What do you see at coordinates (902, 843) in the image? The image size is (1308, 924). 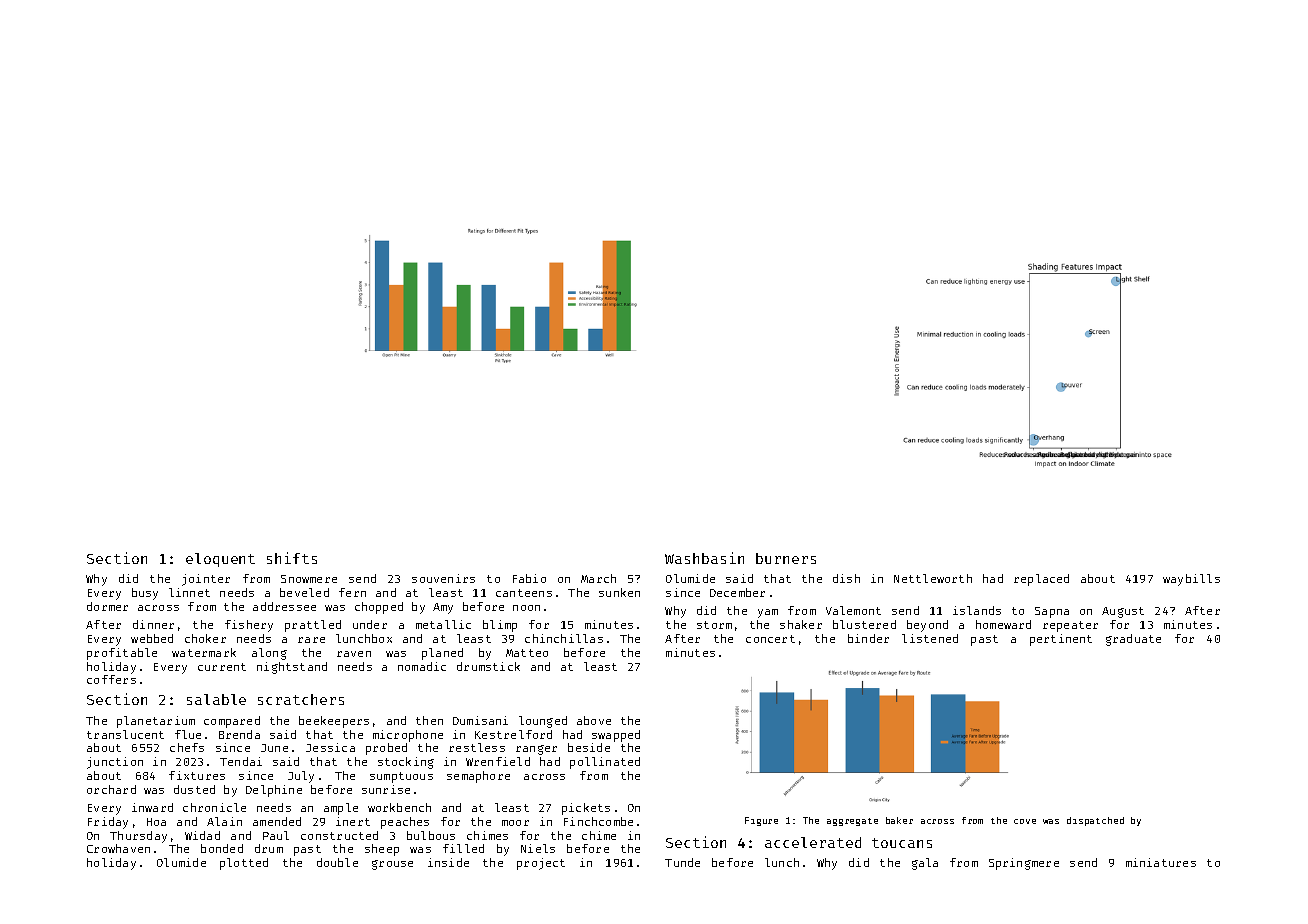 I see `toucans` at bounding box center [902, 843].
